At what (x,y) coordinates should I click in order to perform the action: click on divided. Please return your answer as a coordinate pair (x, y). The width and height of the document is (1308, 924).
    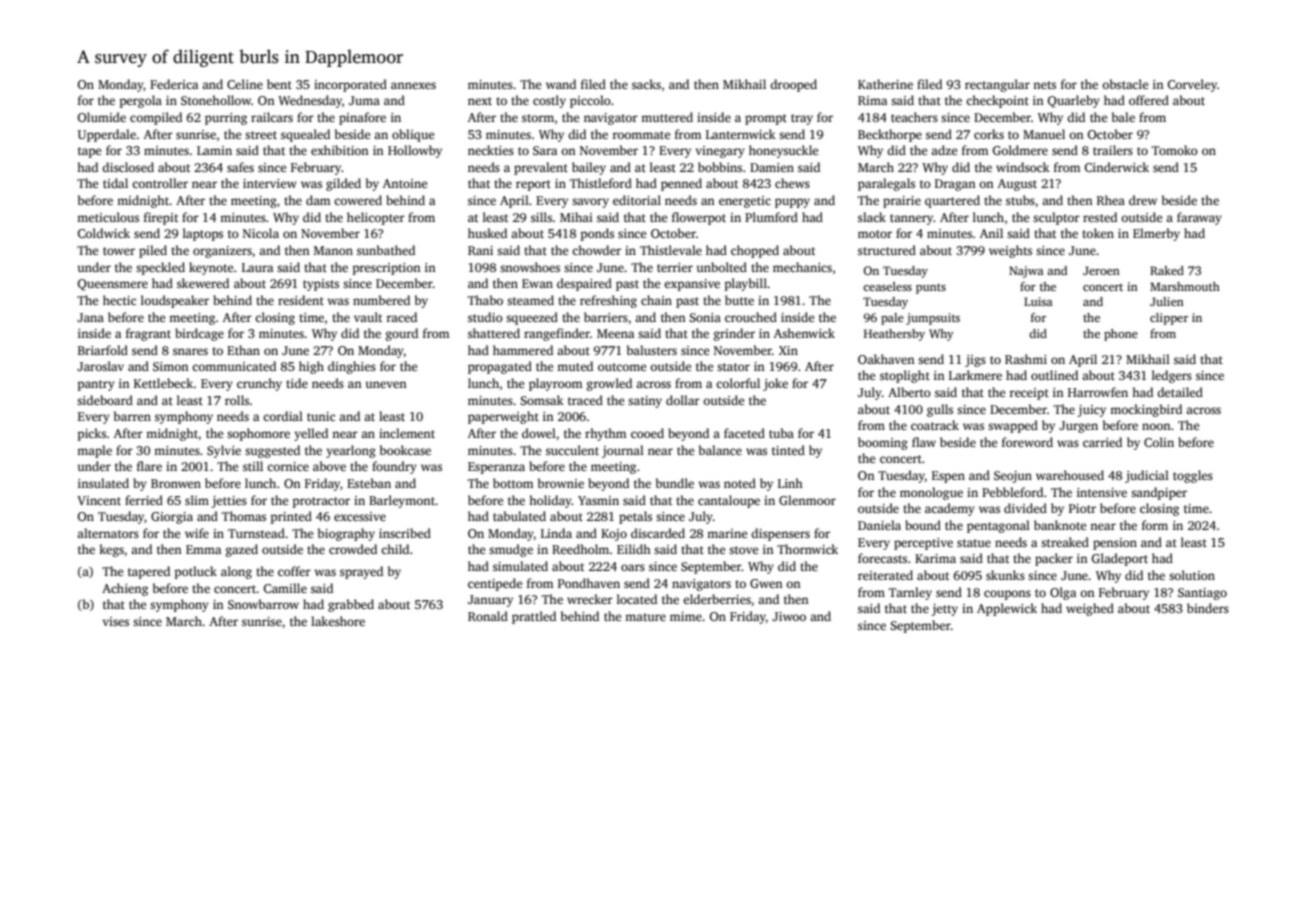
    Looking at the image, I should click on (1025, 508).
